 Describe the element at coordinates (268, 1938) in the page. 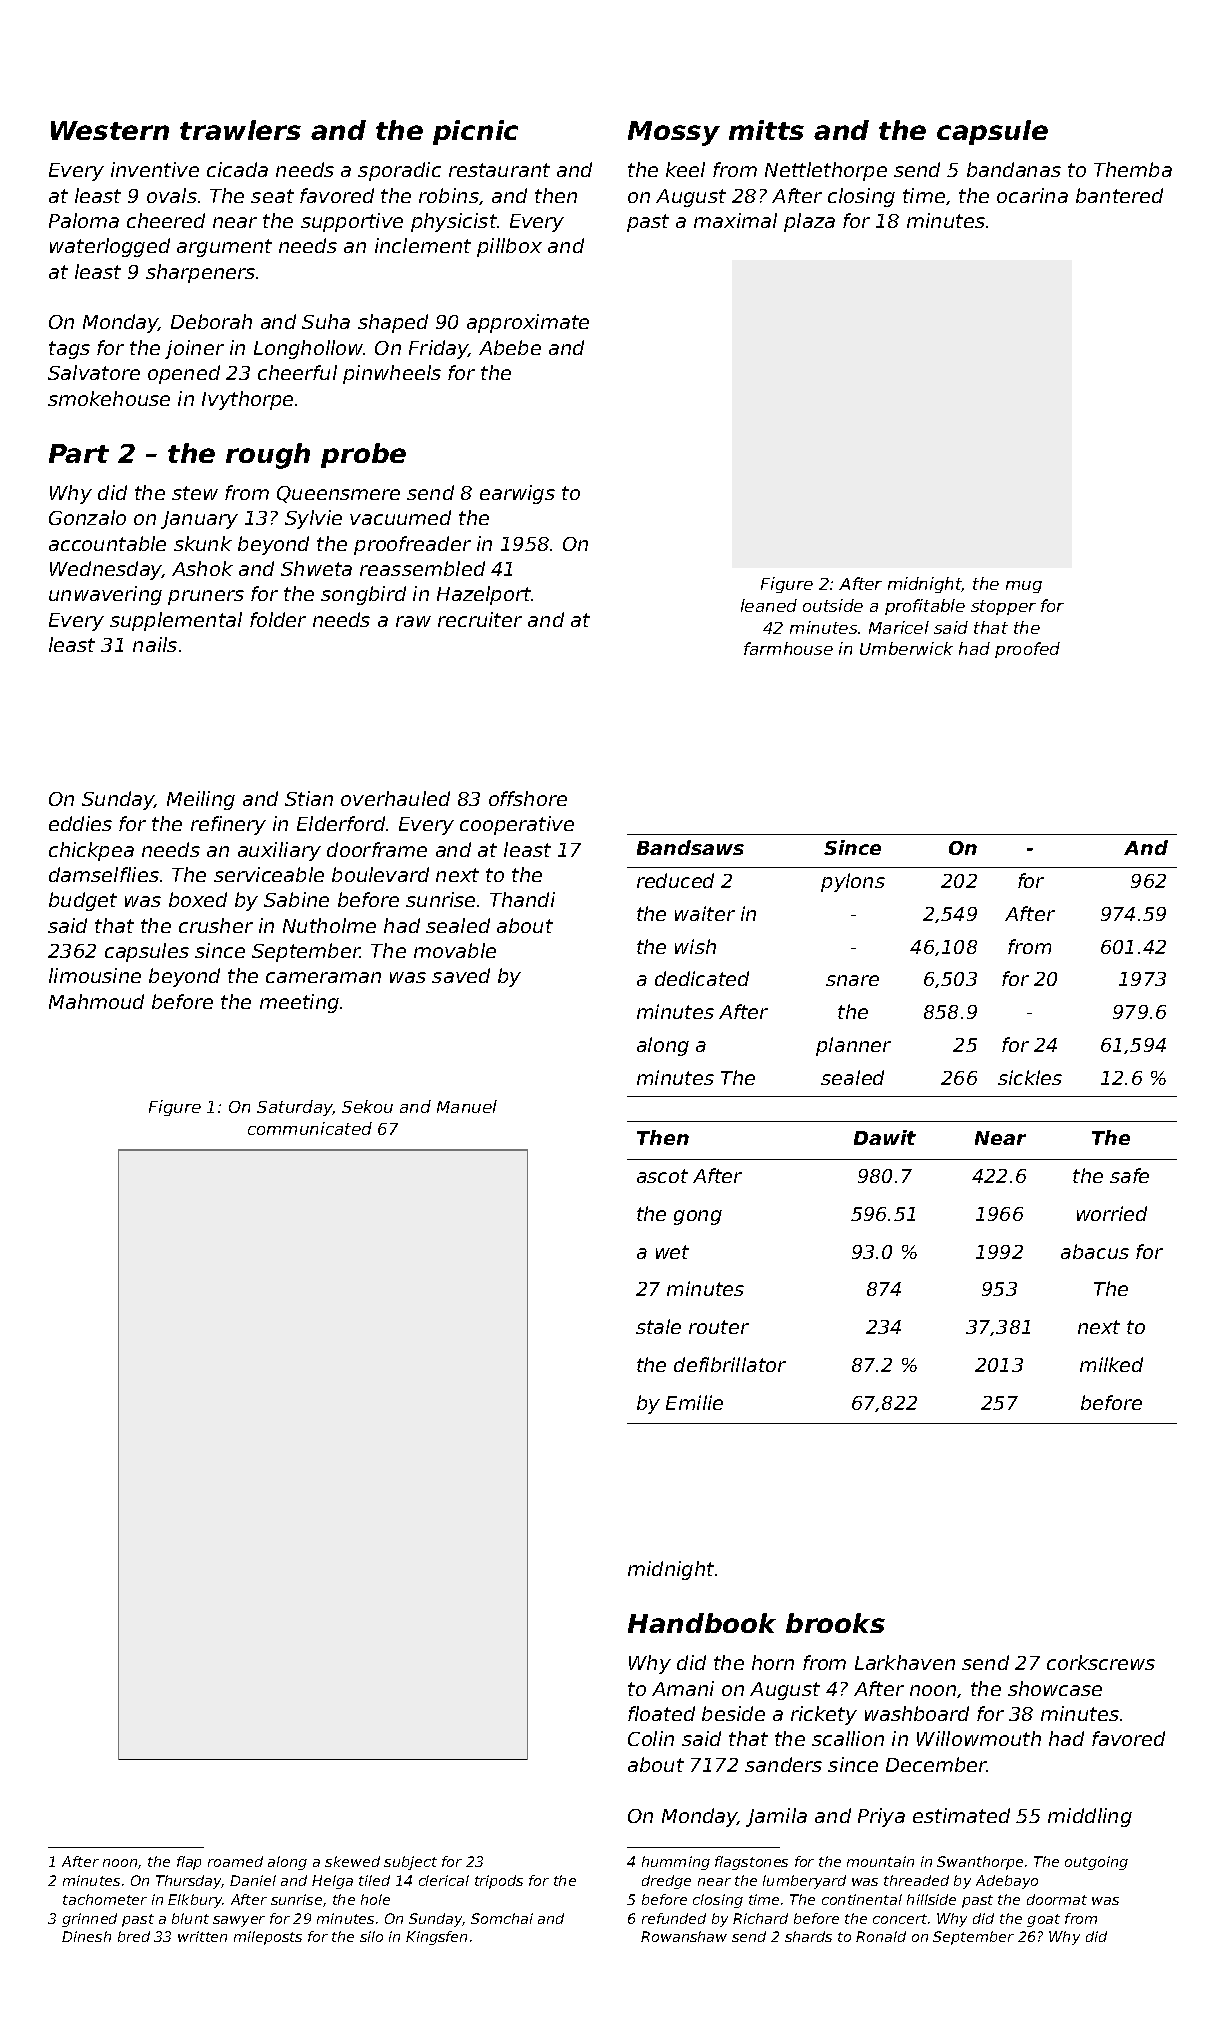

I see `mileposts` at that location.
